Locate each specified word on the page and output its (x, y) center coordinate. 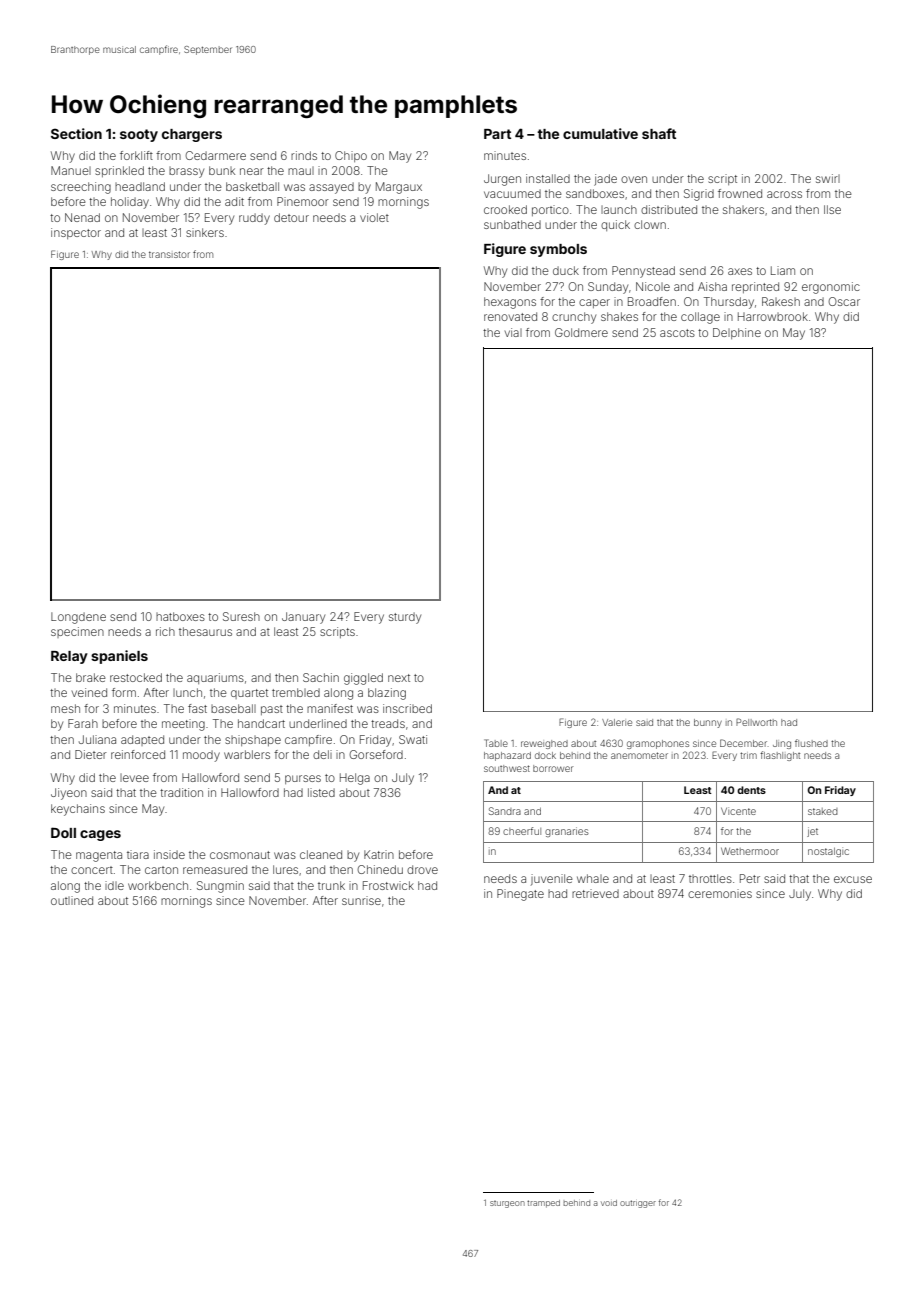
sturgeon (507, 1204)
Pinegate (520, 895)
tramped (543, 1204)
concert (92, 870)
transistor (169, 254)
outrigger (638, 1204)
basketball (252, 186)
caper (594, 303)
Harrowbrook (773, 316)
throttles (710, 878)
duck (566, 270)
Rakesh (781, 301)
